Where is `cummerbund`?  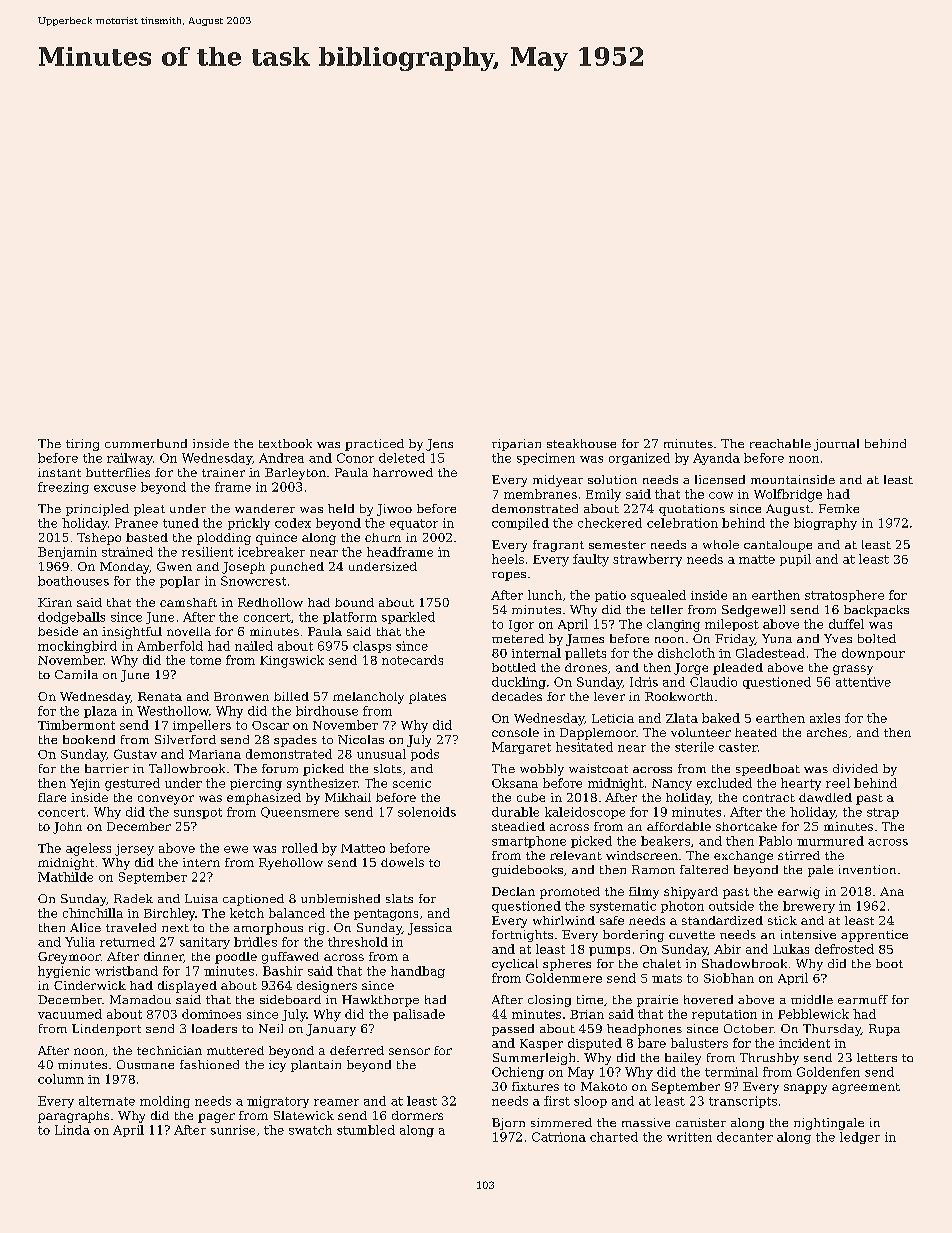
cummerbund is located at coordinates (146, 443).
